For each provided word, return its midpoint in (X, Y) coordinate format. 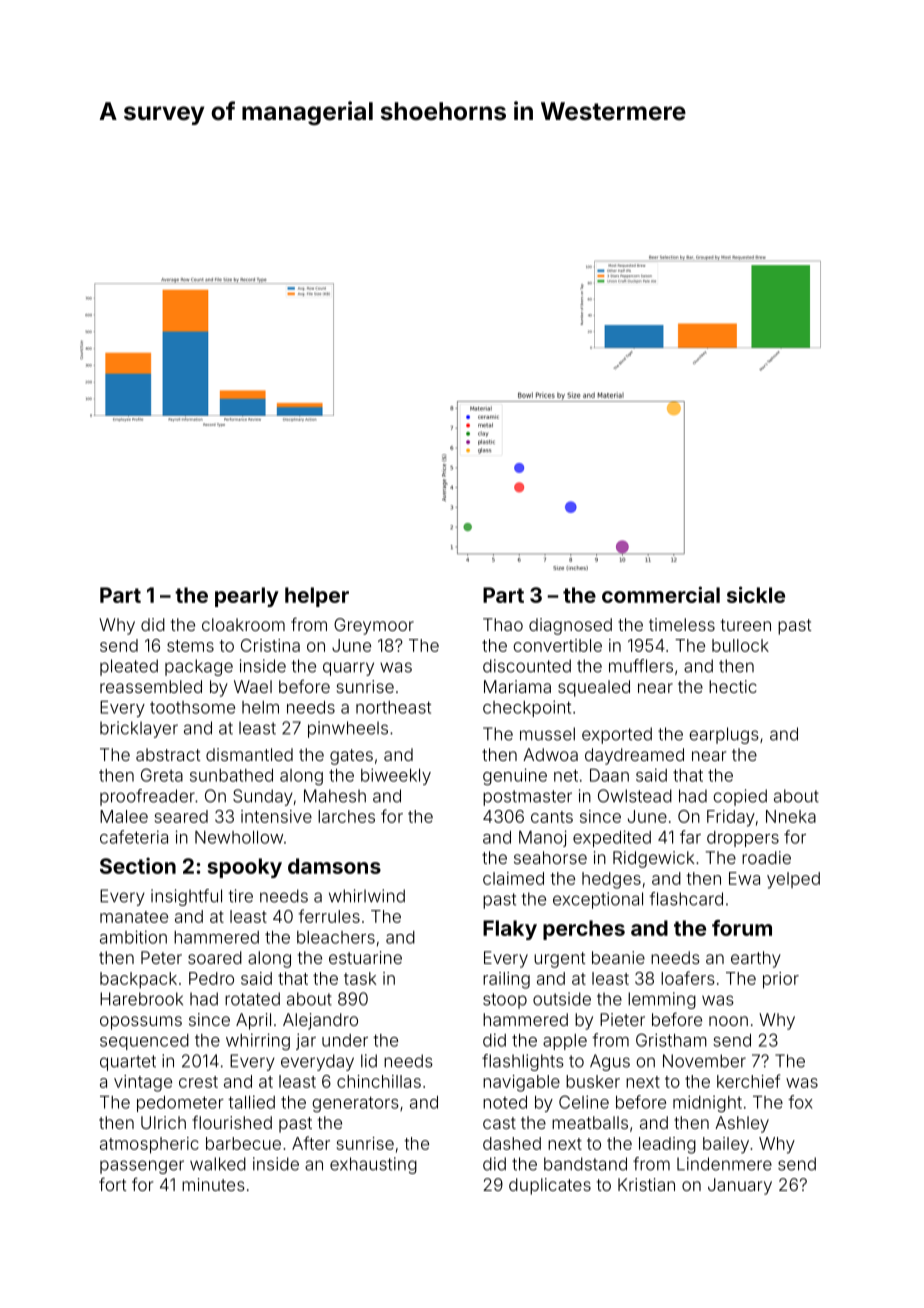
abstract (168, 754)
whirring (258, 1042)
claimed (513, 878)
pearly (247, 597)
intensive (276, 816)
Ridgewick (653, 859)
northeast (393, 707)
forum (742, 928)
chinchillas (379, 1081)
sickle (756, 594)
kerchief (748, 1081)
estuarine (365, 957)
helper (317, 597)
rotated (252, 999)
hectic (733, 686)
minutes (213, 1184)
